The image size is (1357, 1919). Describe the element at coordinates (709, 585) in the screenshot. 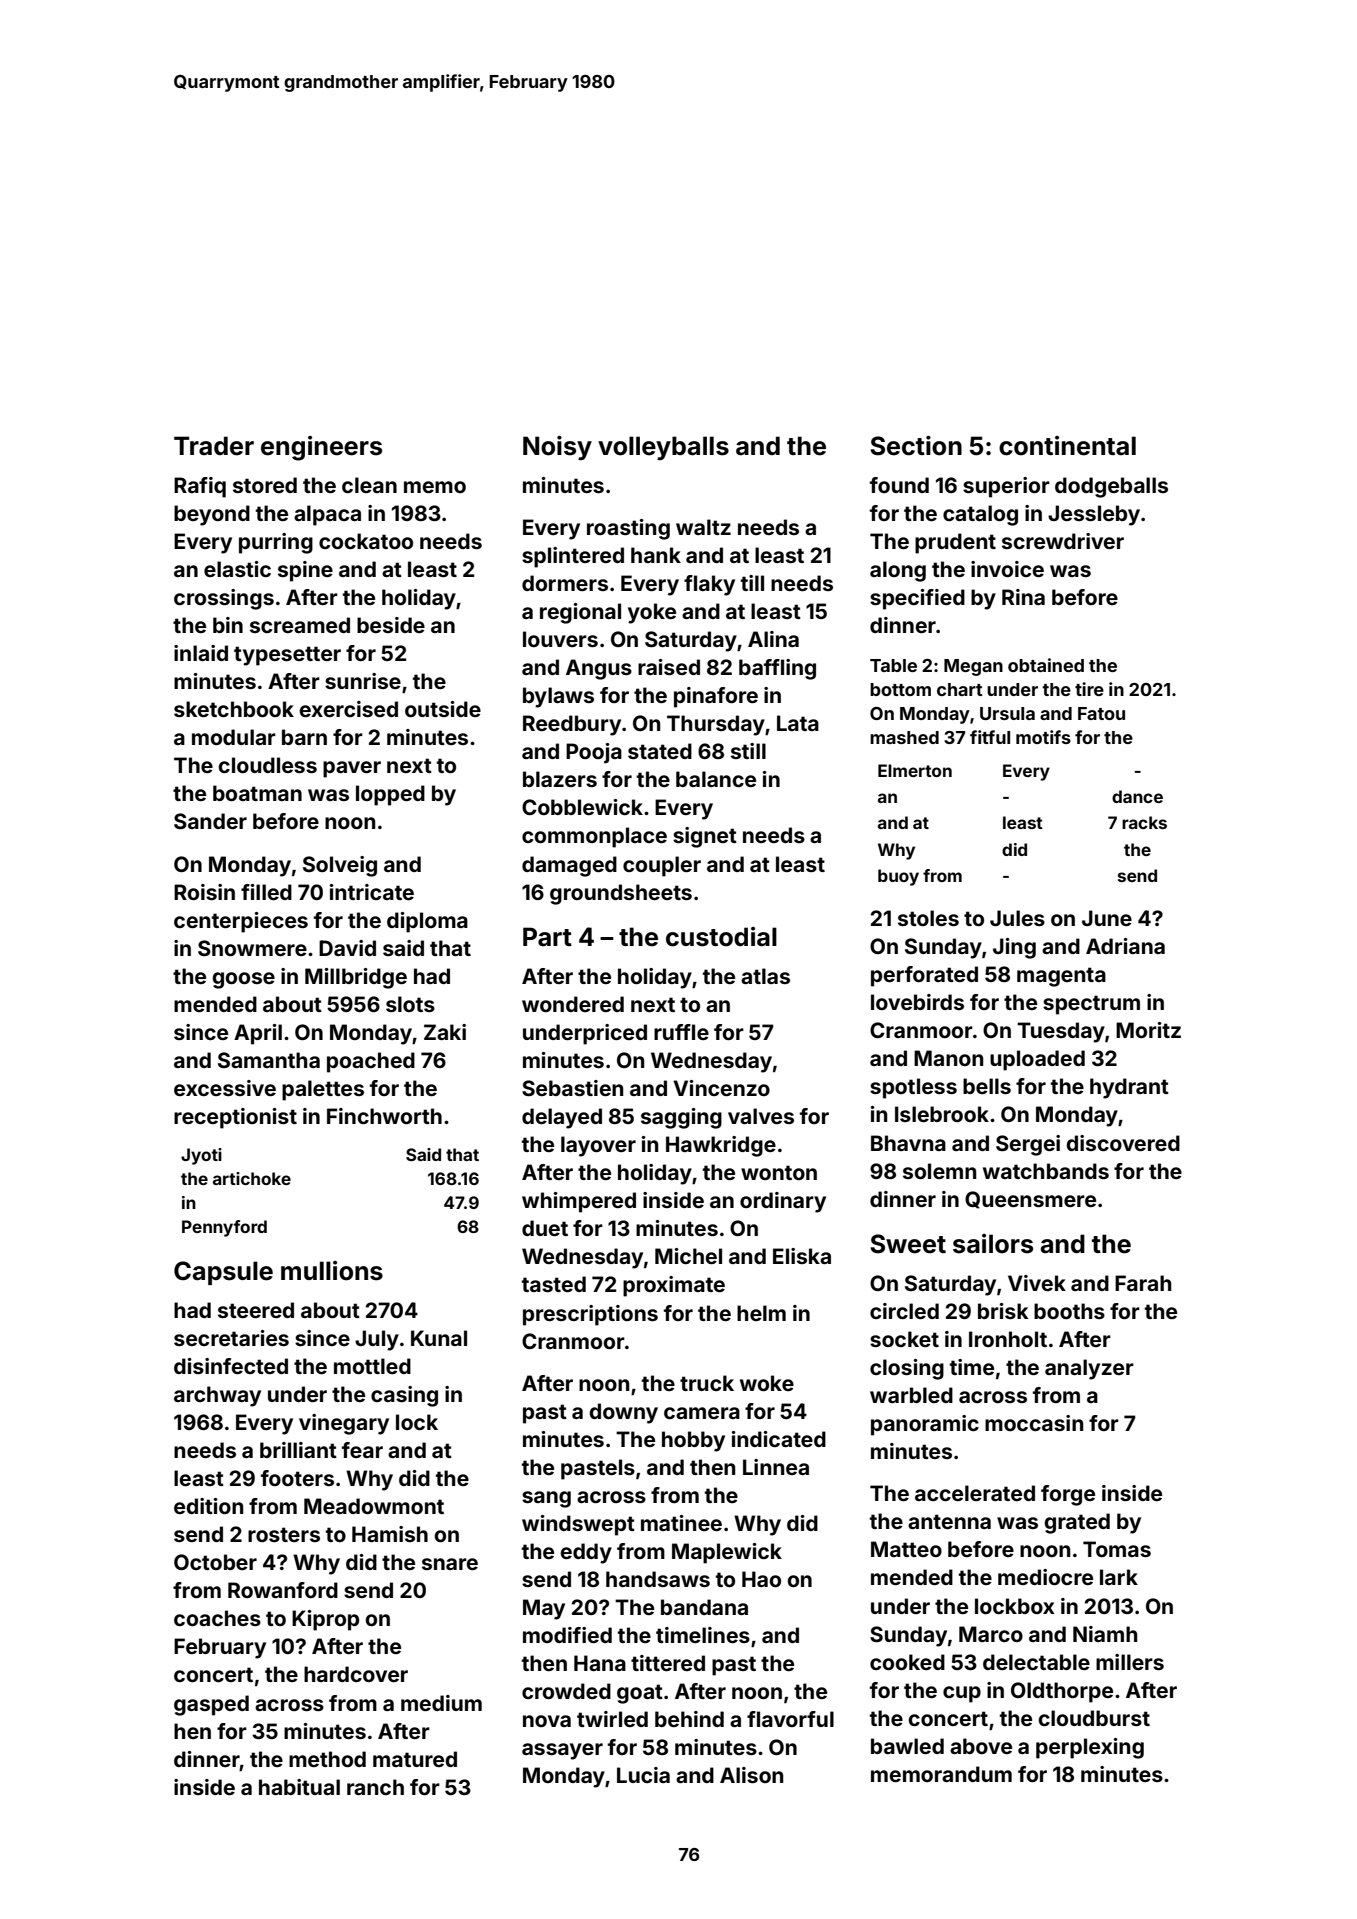

I see `flaky` at that location.
